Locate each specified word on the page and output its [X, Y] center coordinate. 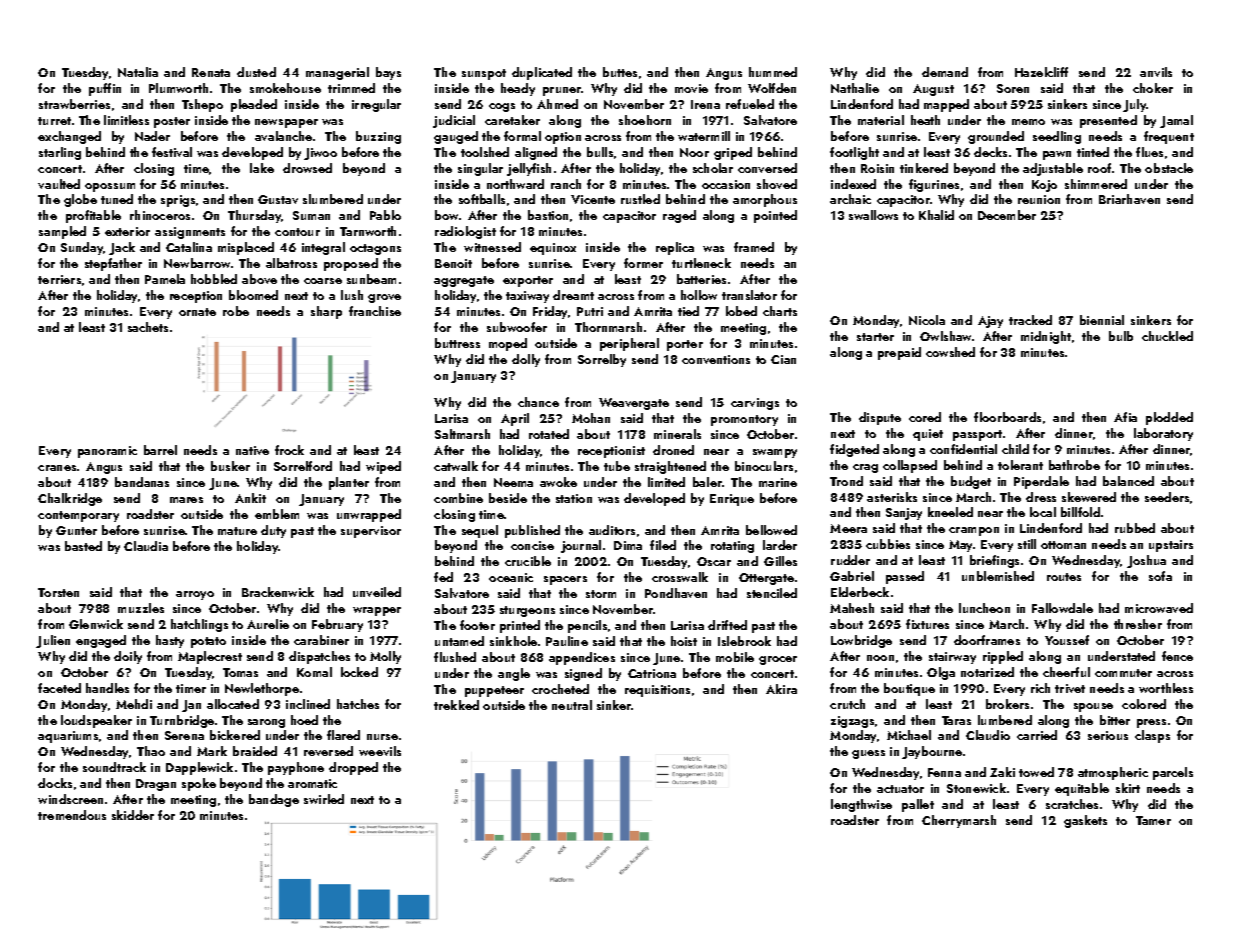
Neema [513, 482]
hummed [773, 72]
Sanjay [904, 514]
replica [675, 248]
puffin [105, 89]
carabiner [321, 640]
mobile [735, 657]
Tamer [1153, 820]
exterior [127, 231]
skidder [133, 815]
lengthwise [861, 805]
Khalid [936, 215]
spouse [1093, 707]
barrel [160, 450]
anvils [1156, 72]
